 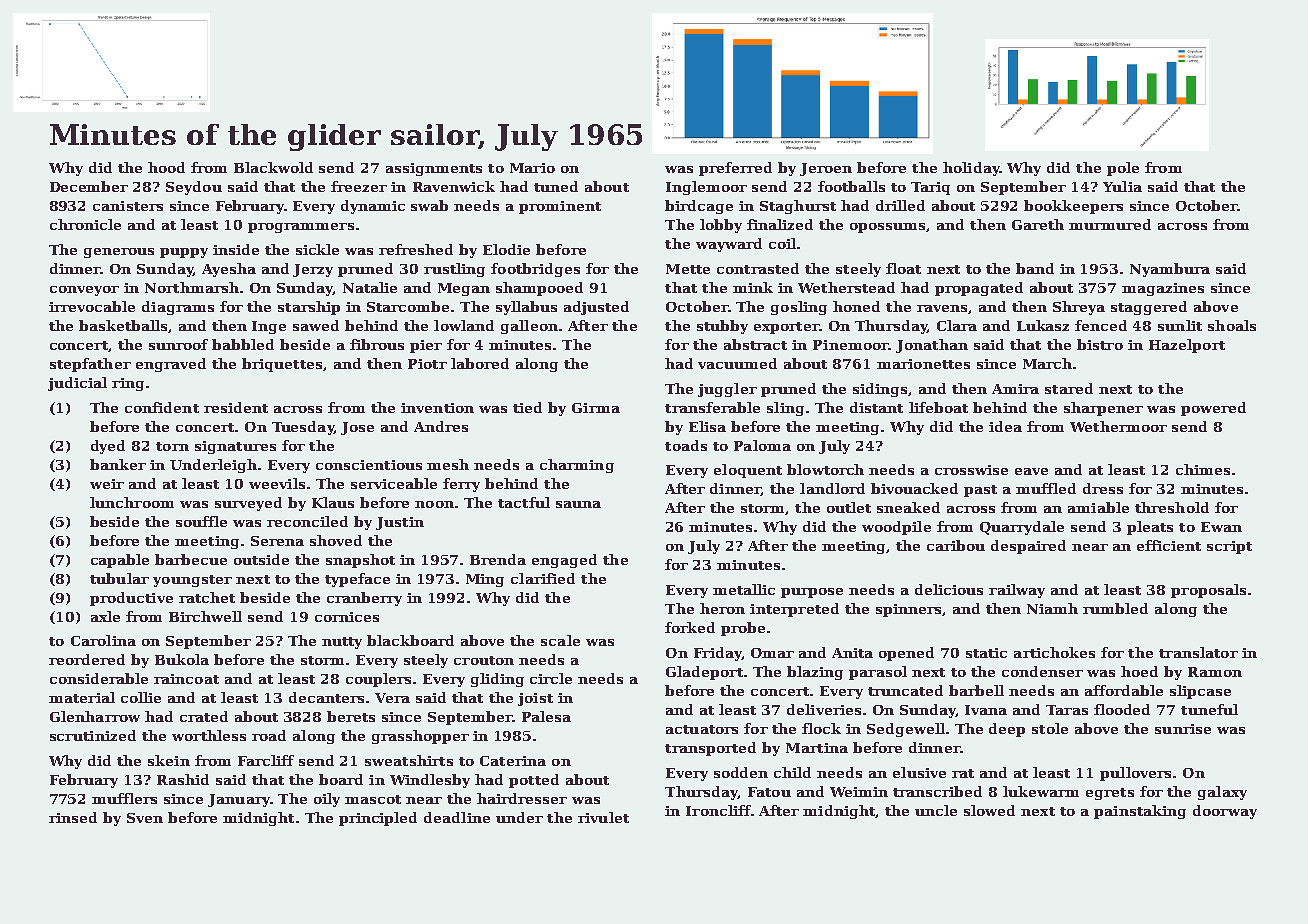 I want to click on tubular, so click(x=119, y=578).
